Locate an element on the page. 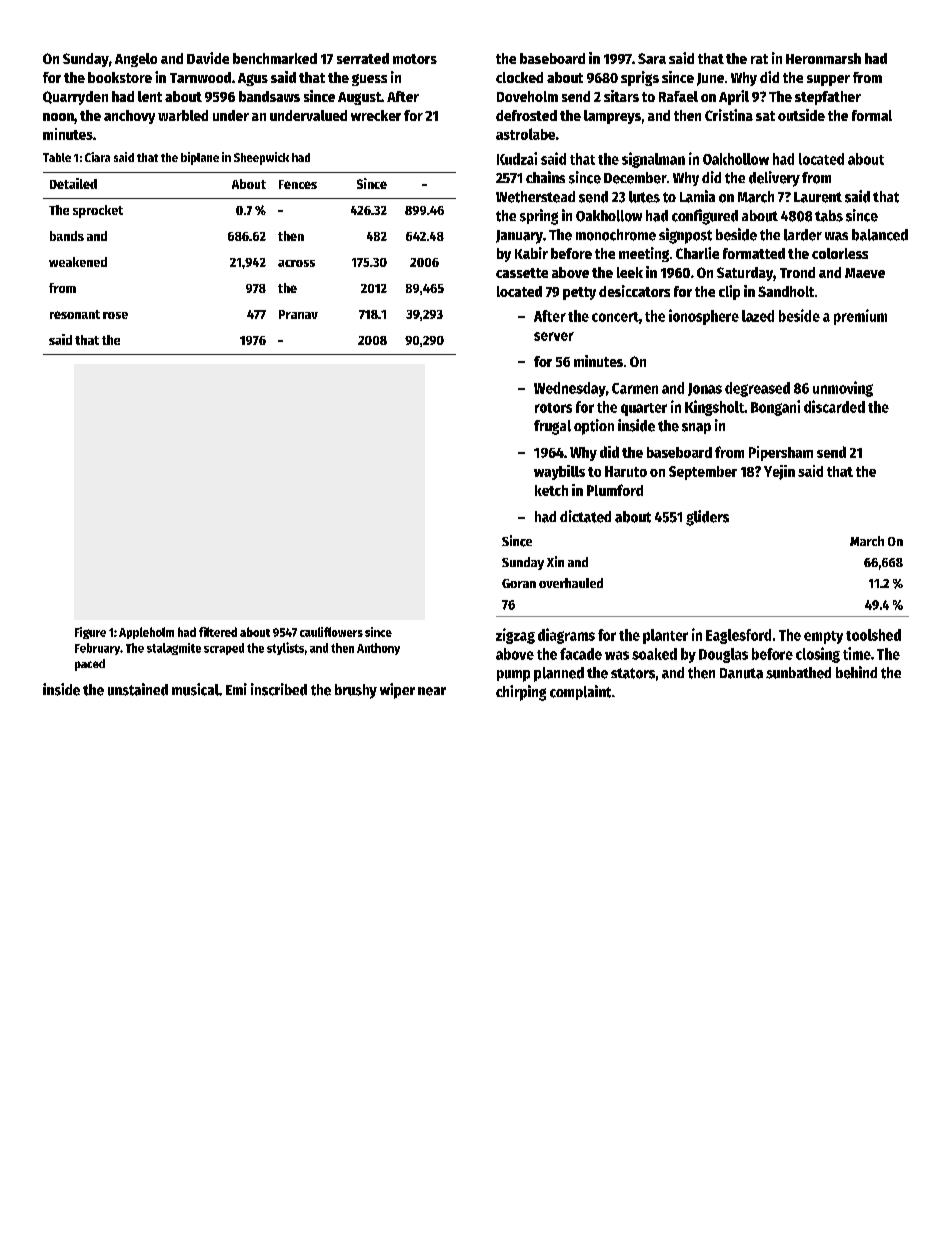 This document has width=952, height=1233. Lamia is located at coordinates (697, 196).
